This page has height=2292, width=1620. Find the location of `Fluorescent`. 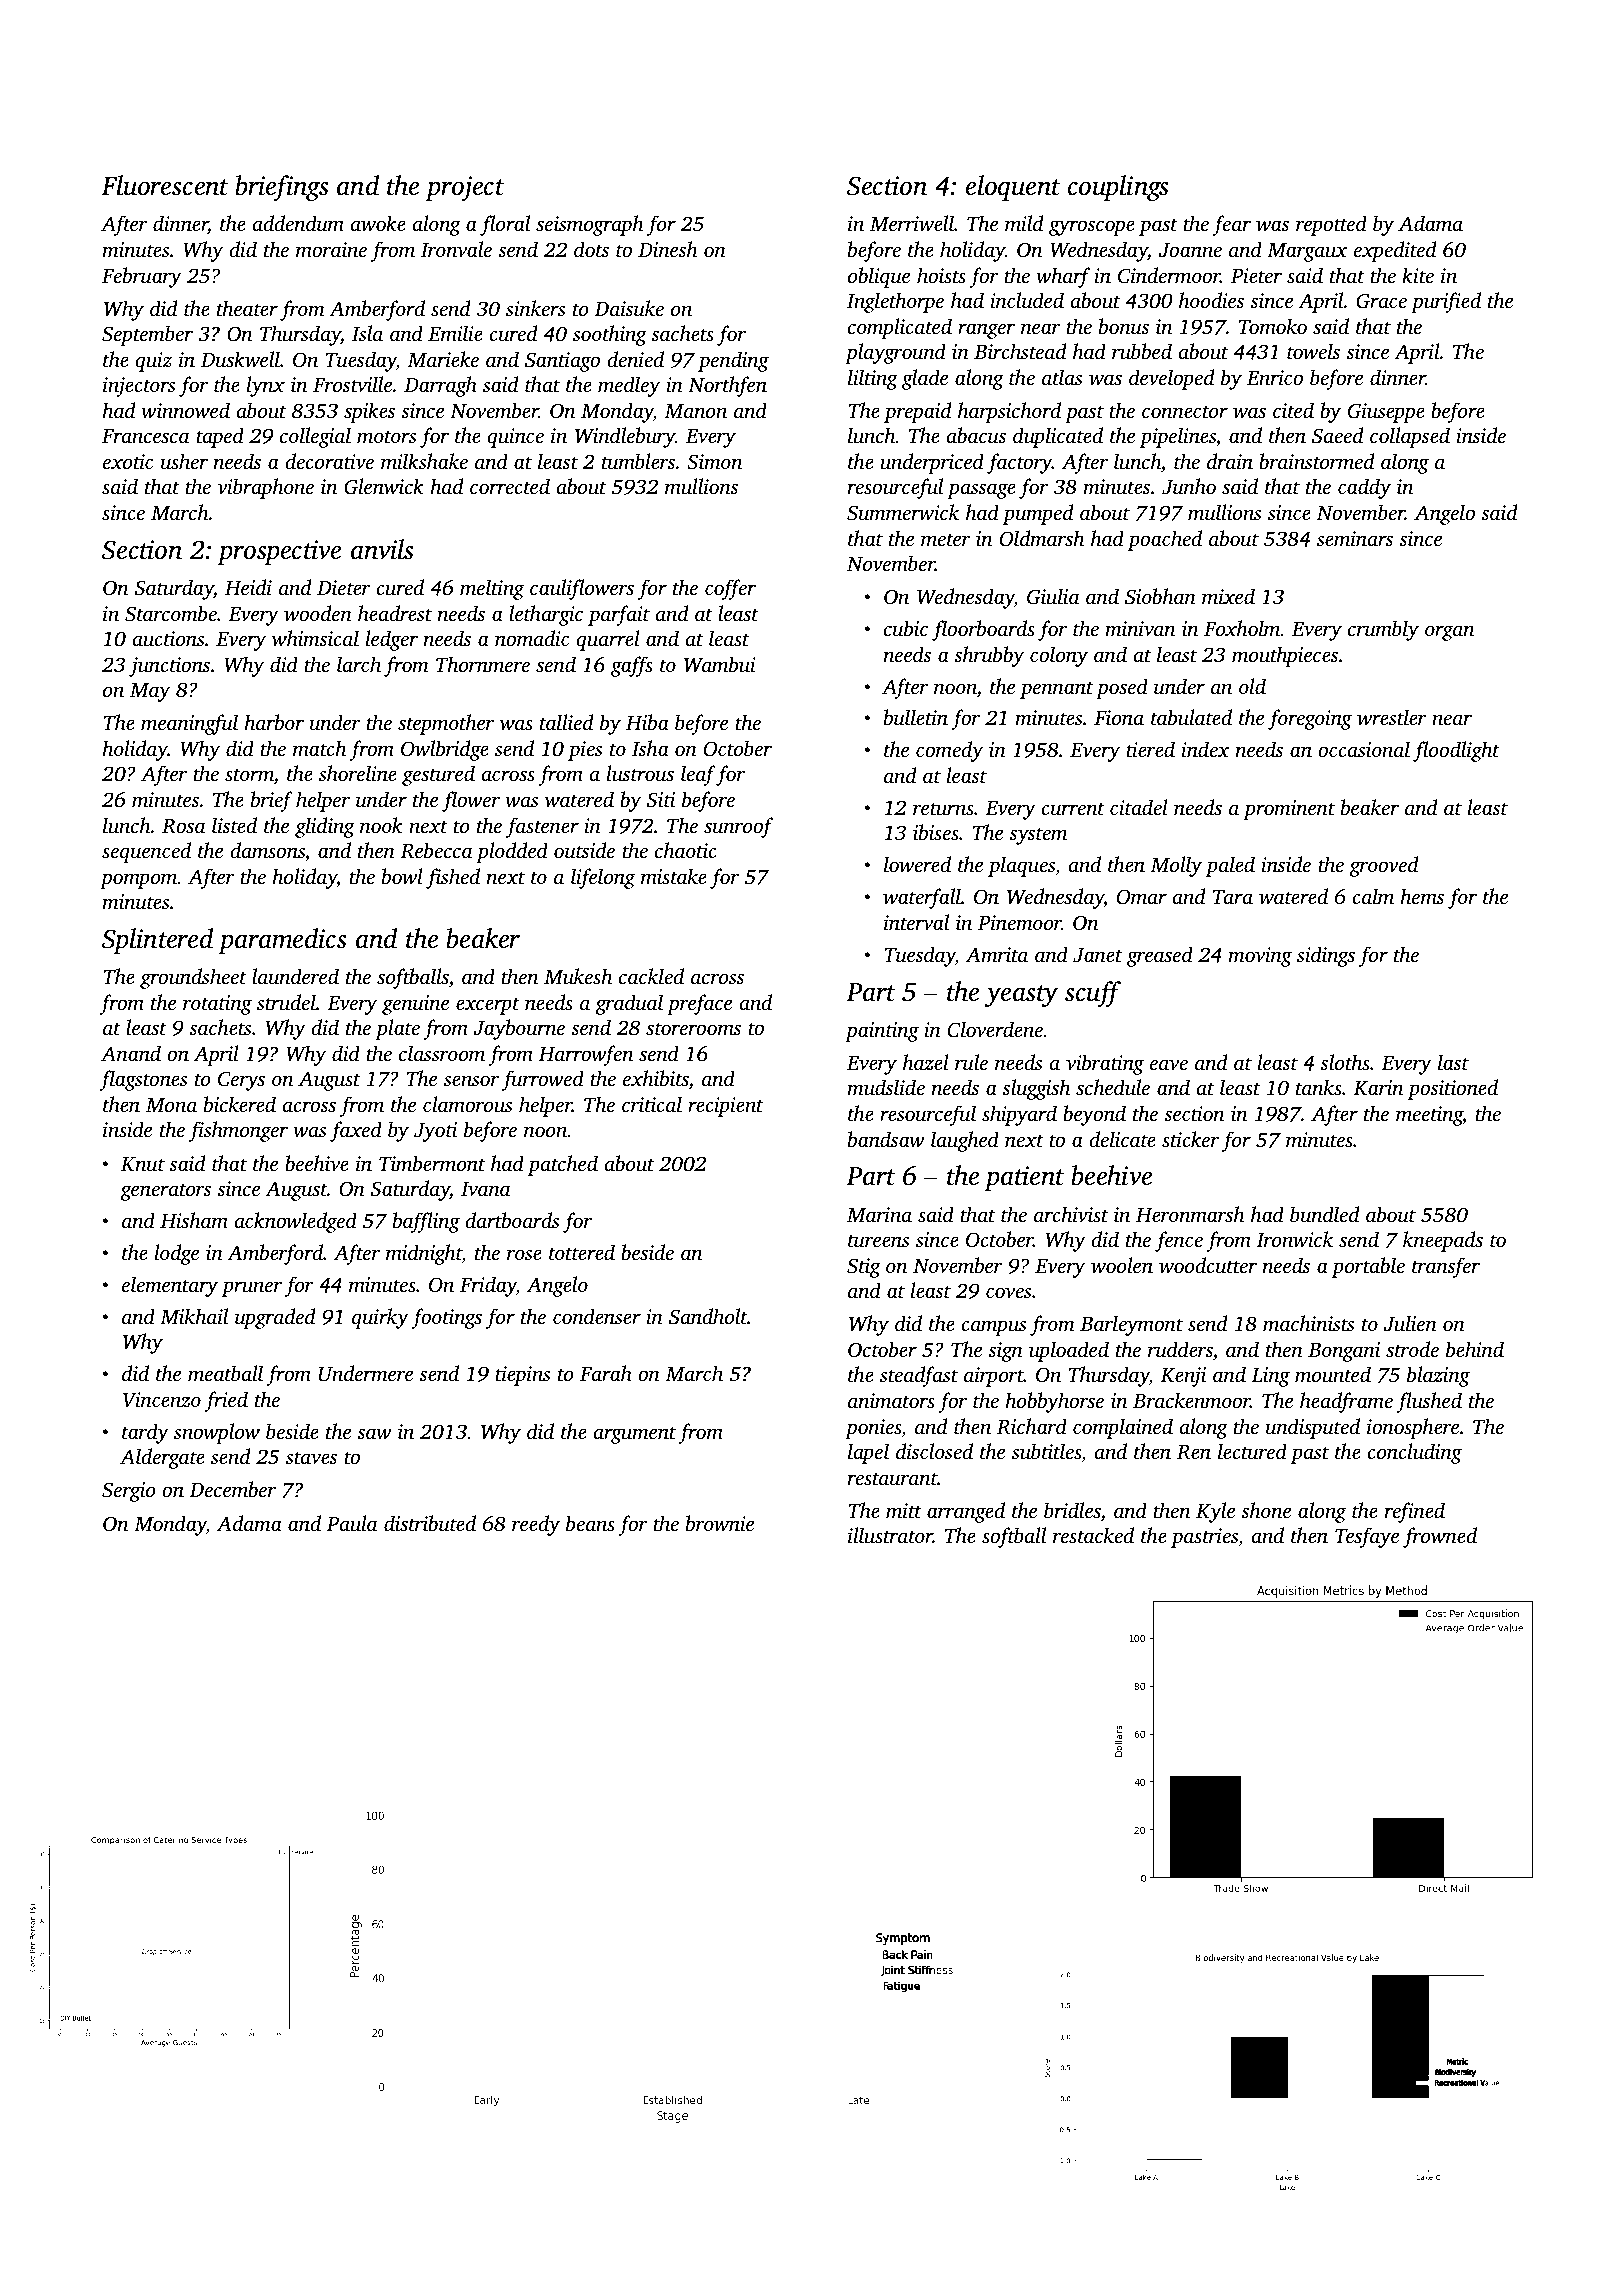

Fluorescent is located at coordinates (165, 185).
